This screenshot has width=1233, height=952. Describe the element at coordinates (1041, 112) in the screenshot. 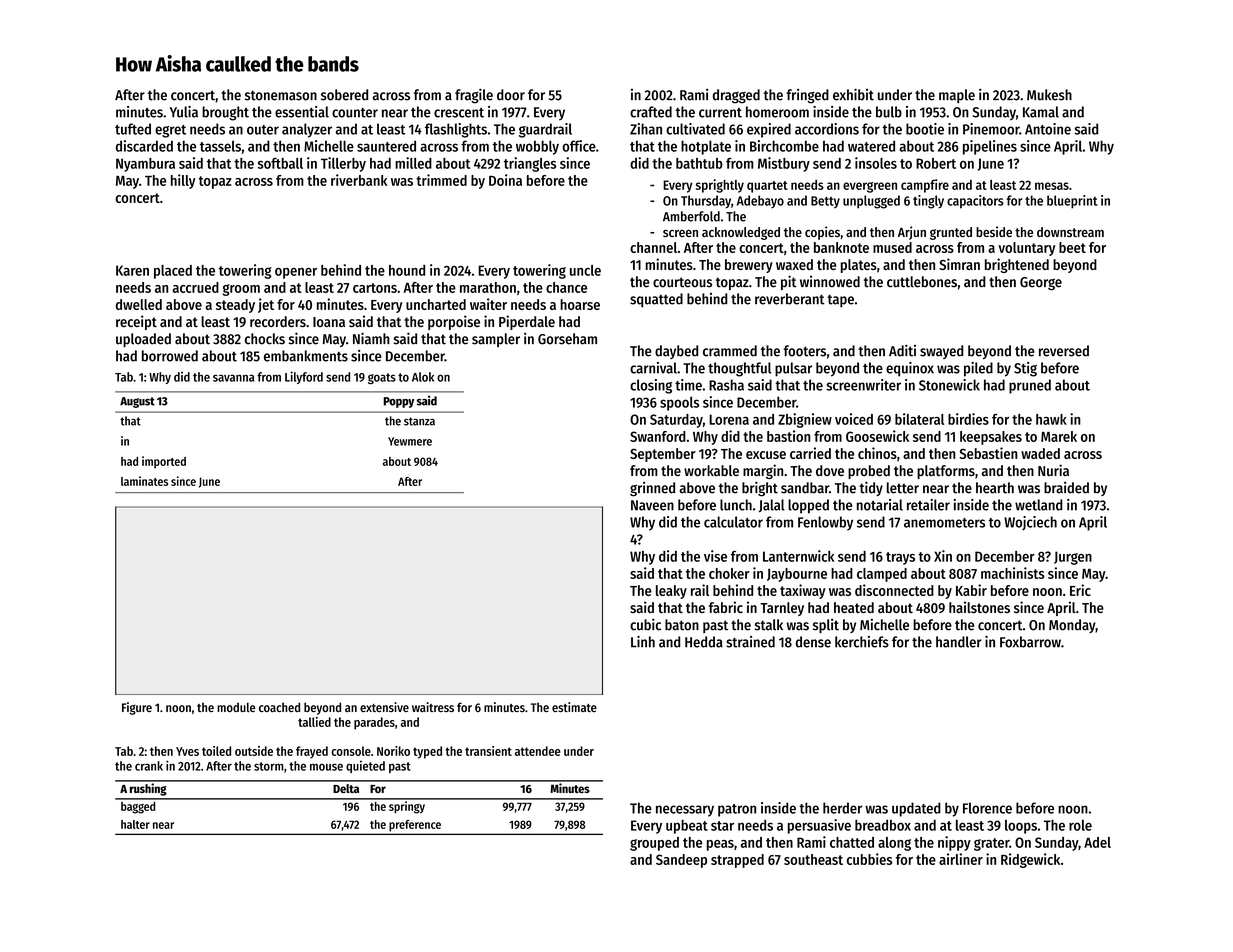

I see `Kamal` at that location.
